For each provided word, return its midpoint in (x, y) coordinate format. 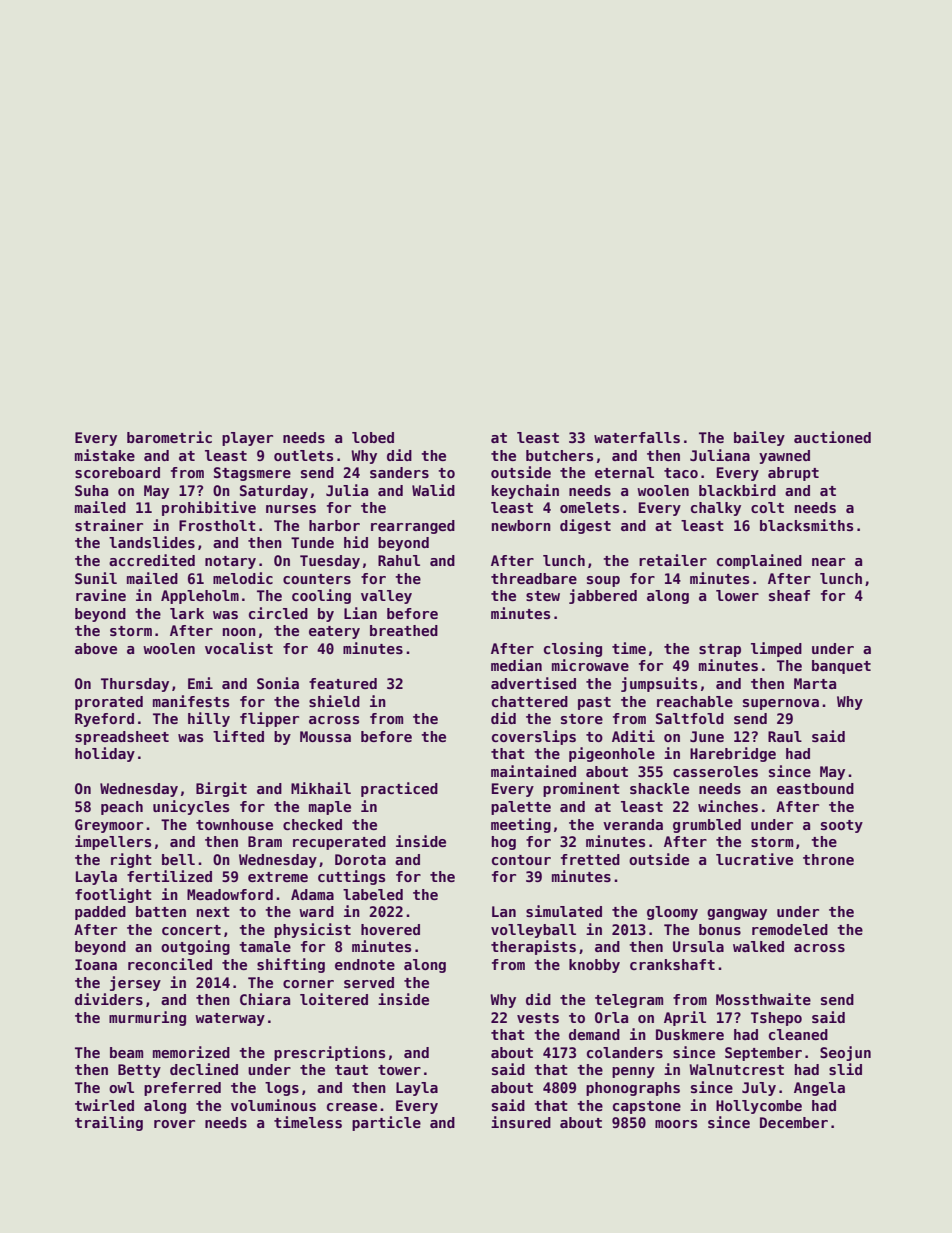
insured (521, 1122)
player (247, 439)
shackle (659, 788)
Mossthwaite (763, 999)
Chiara (265, 999)
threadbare (534, 578)
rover (174, 1124)
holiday (105, 754)
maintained (533, 771)
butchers (559, 455)
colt (767, 507)
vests (538, 1018)
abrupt (793, 474)
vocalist (239, 648)
